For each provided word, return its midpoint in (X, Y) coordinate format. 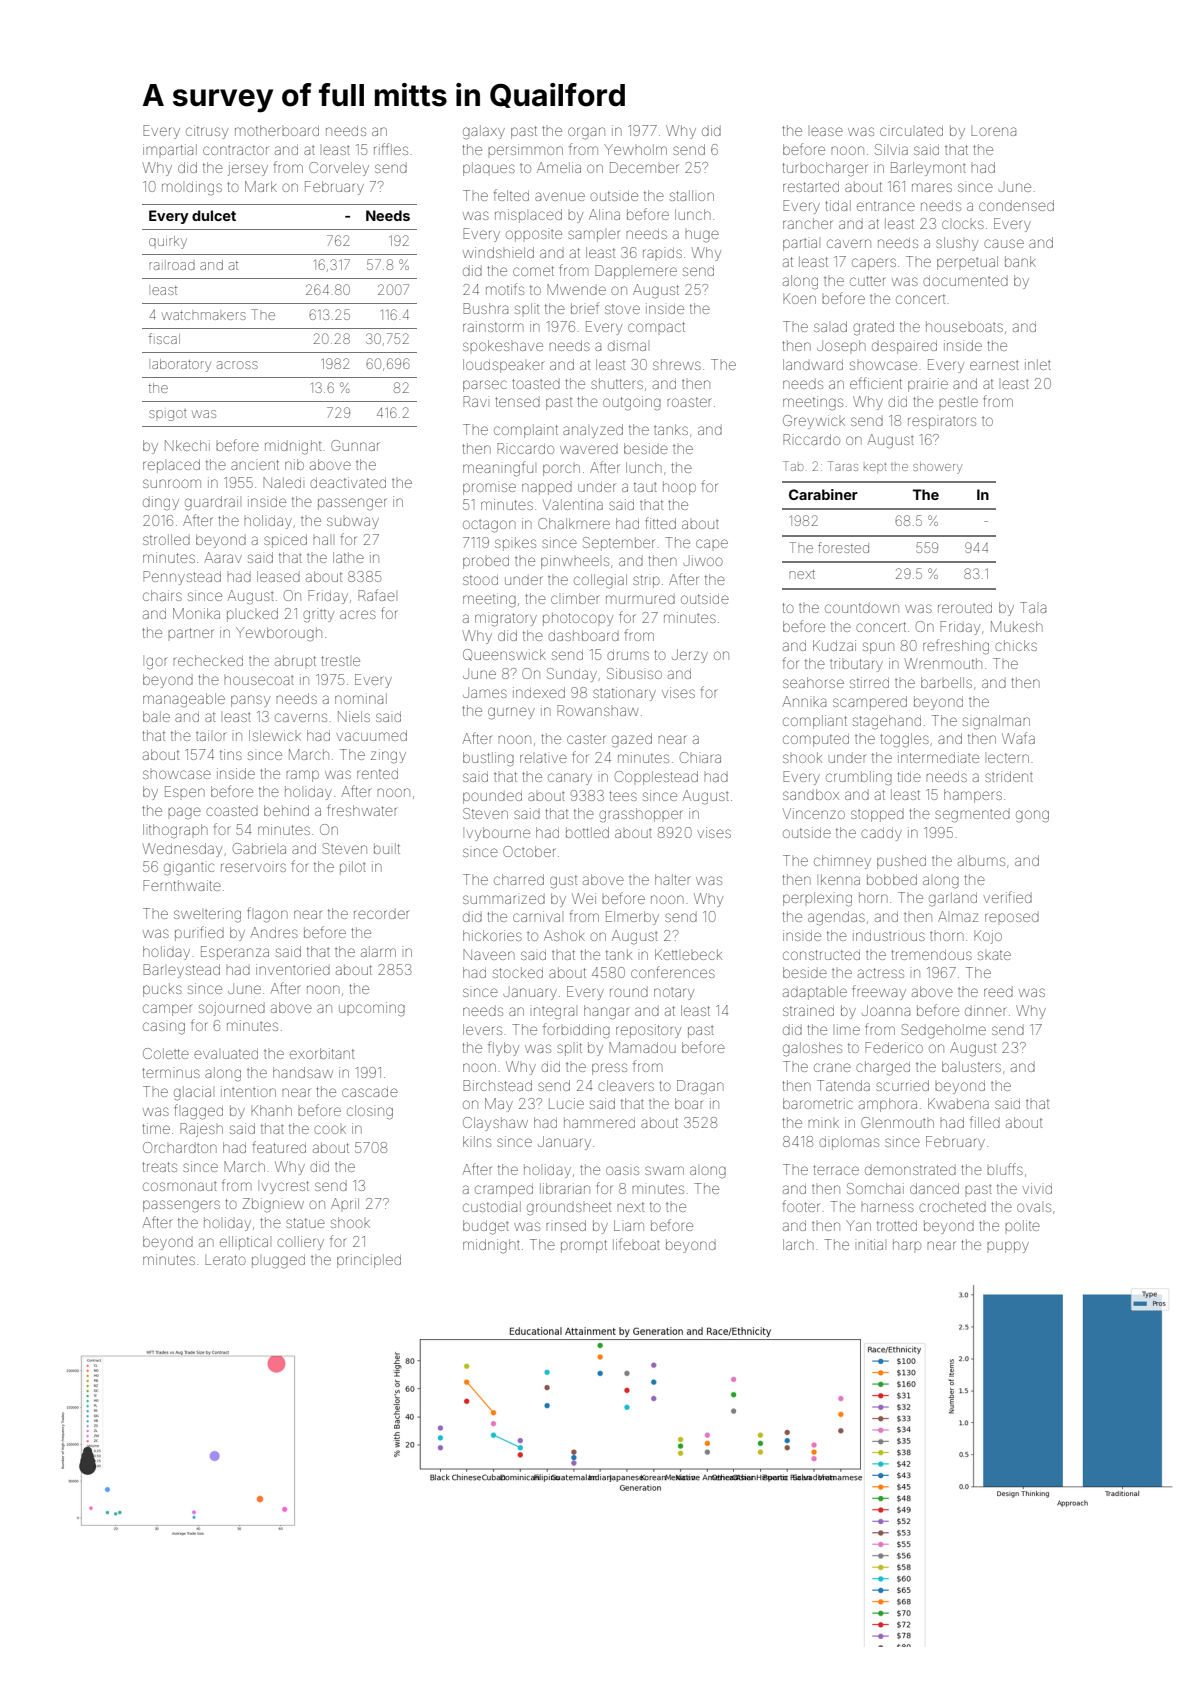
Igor (157, 663)
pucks (162, 990)
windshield (498, 252)
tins (231, 754)
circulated (911, 131)
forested (843, 547)
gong (1032, 816)
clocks (963, 224)
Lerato (225, 1260)
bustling (488, 759)
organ (586, 133)
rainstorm (493, 326)
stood (480, 580)
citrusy (207, 132)
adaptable (815, 993)
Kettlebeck (688, 954)
